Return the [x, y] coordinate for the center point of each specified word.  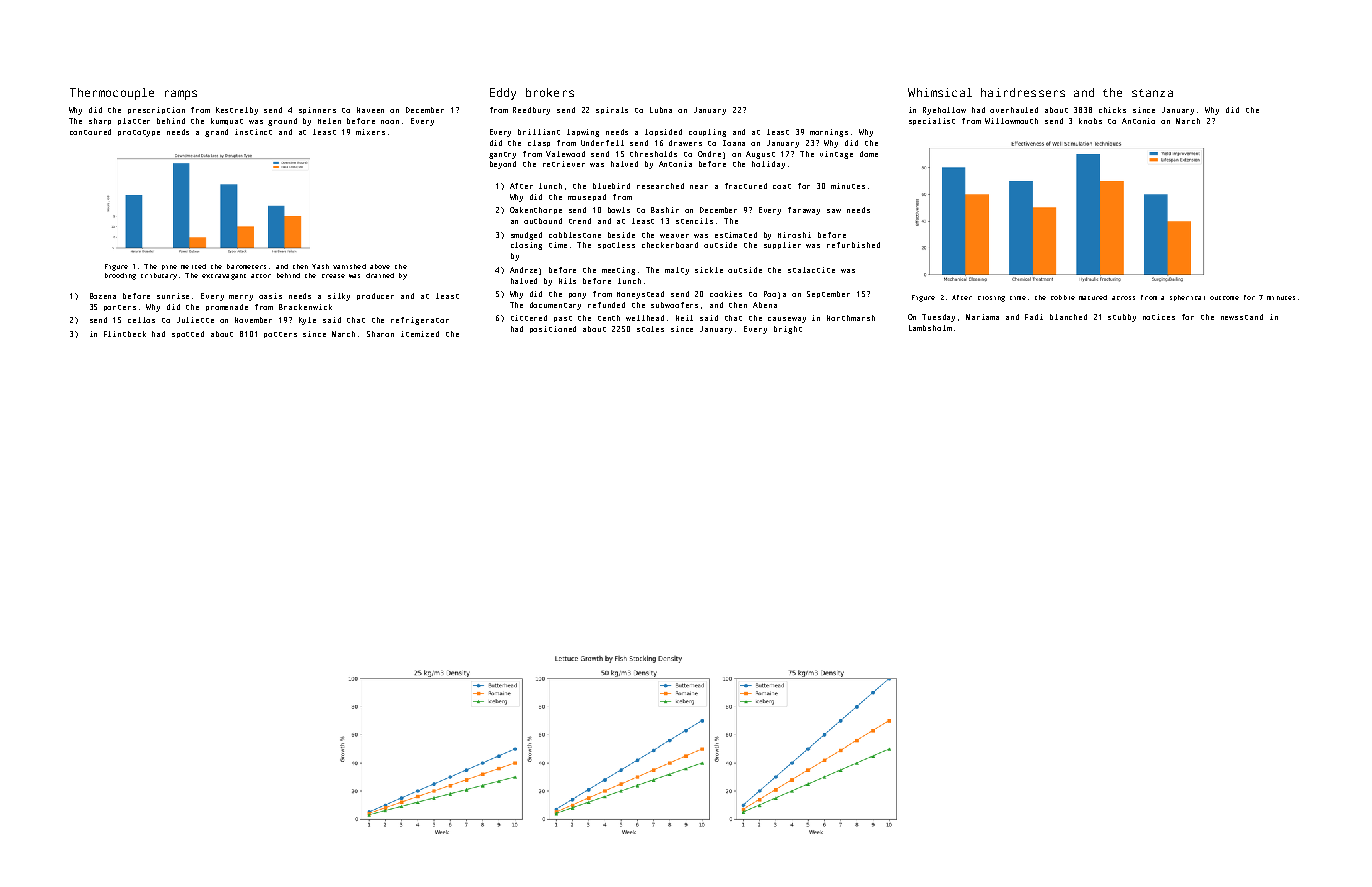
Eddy [503, 94]
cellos [141, 320]
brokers [550, 92]
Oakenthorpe [536, 210]
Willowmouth [1011, 121]
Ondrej [711, 155]
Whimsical [940, 92]
